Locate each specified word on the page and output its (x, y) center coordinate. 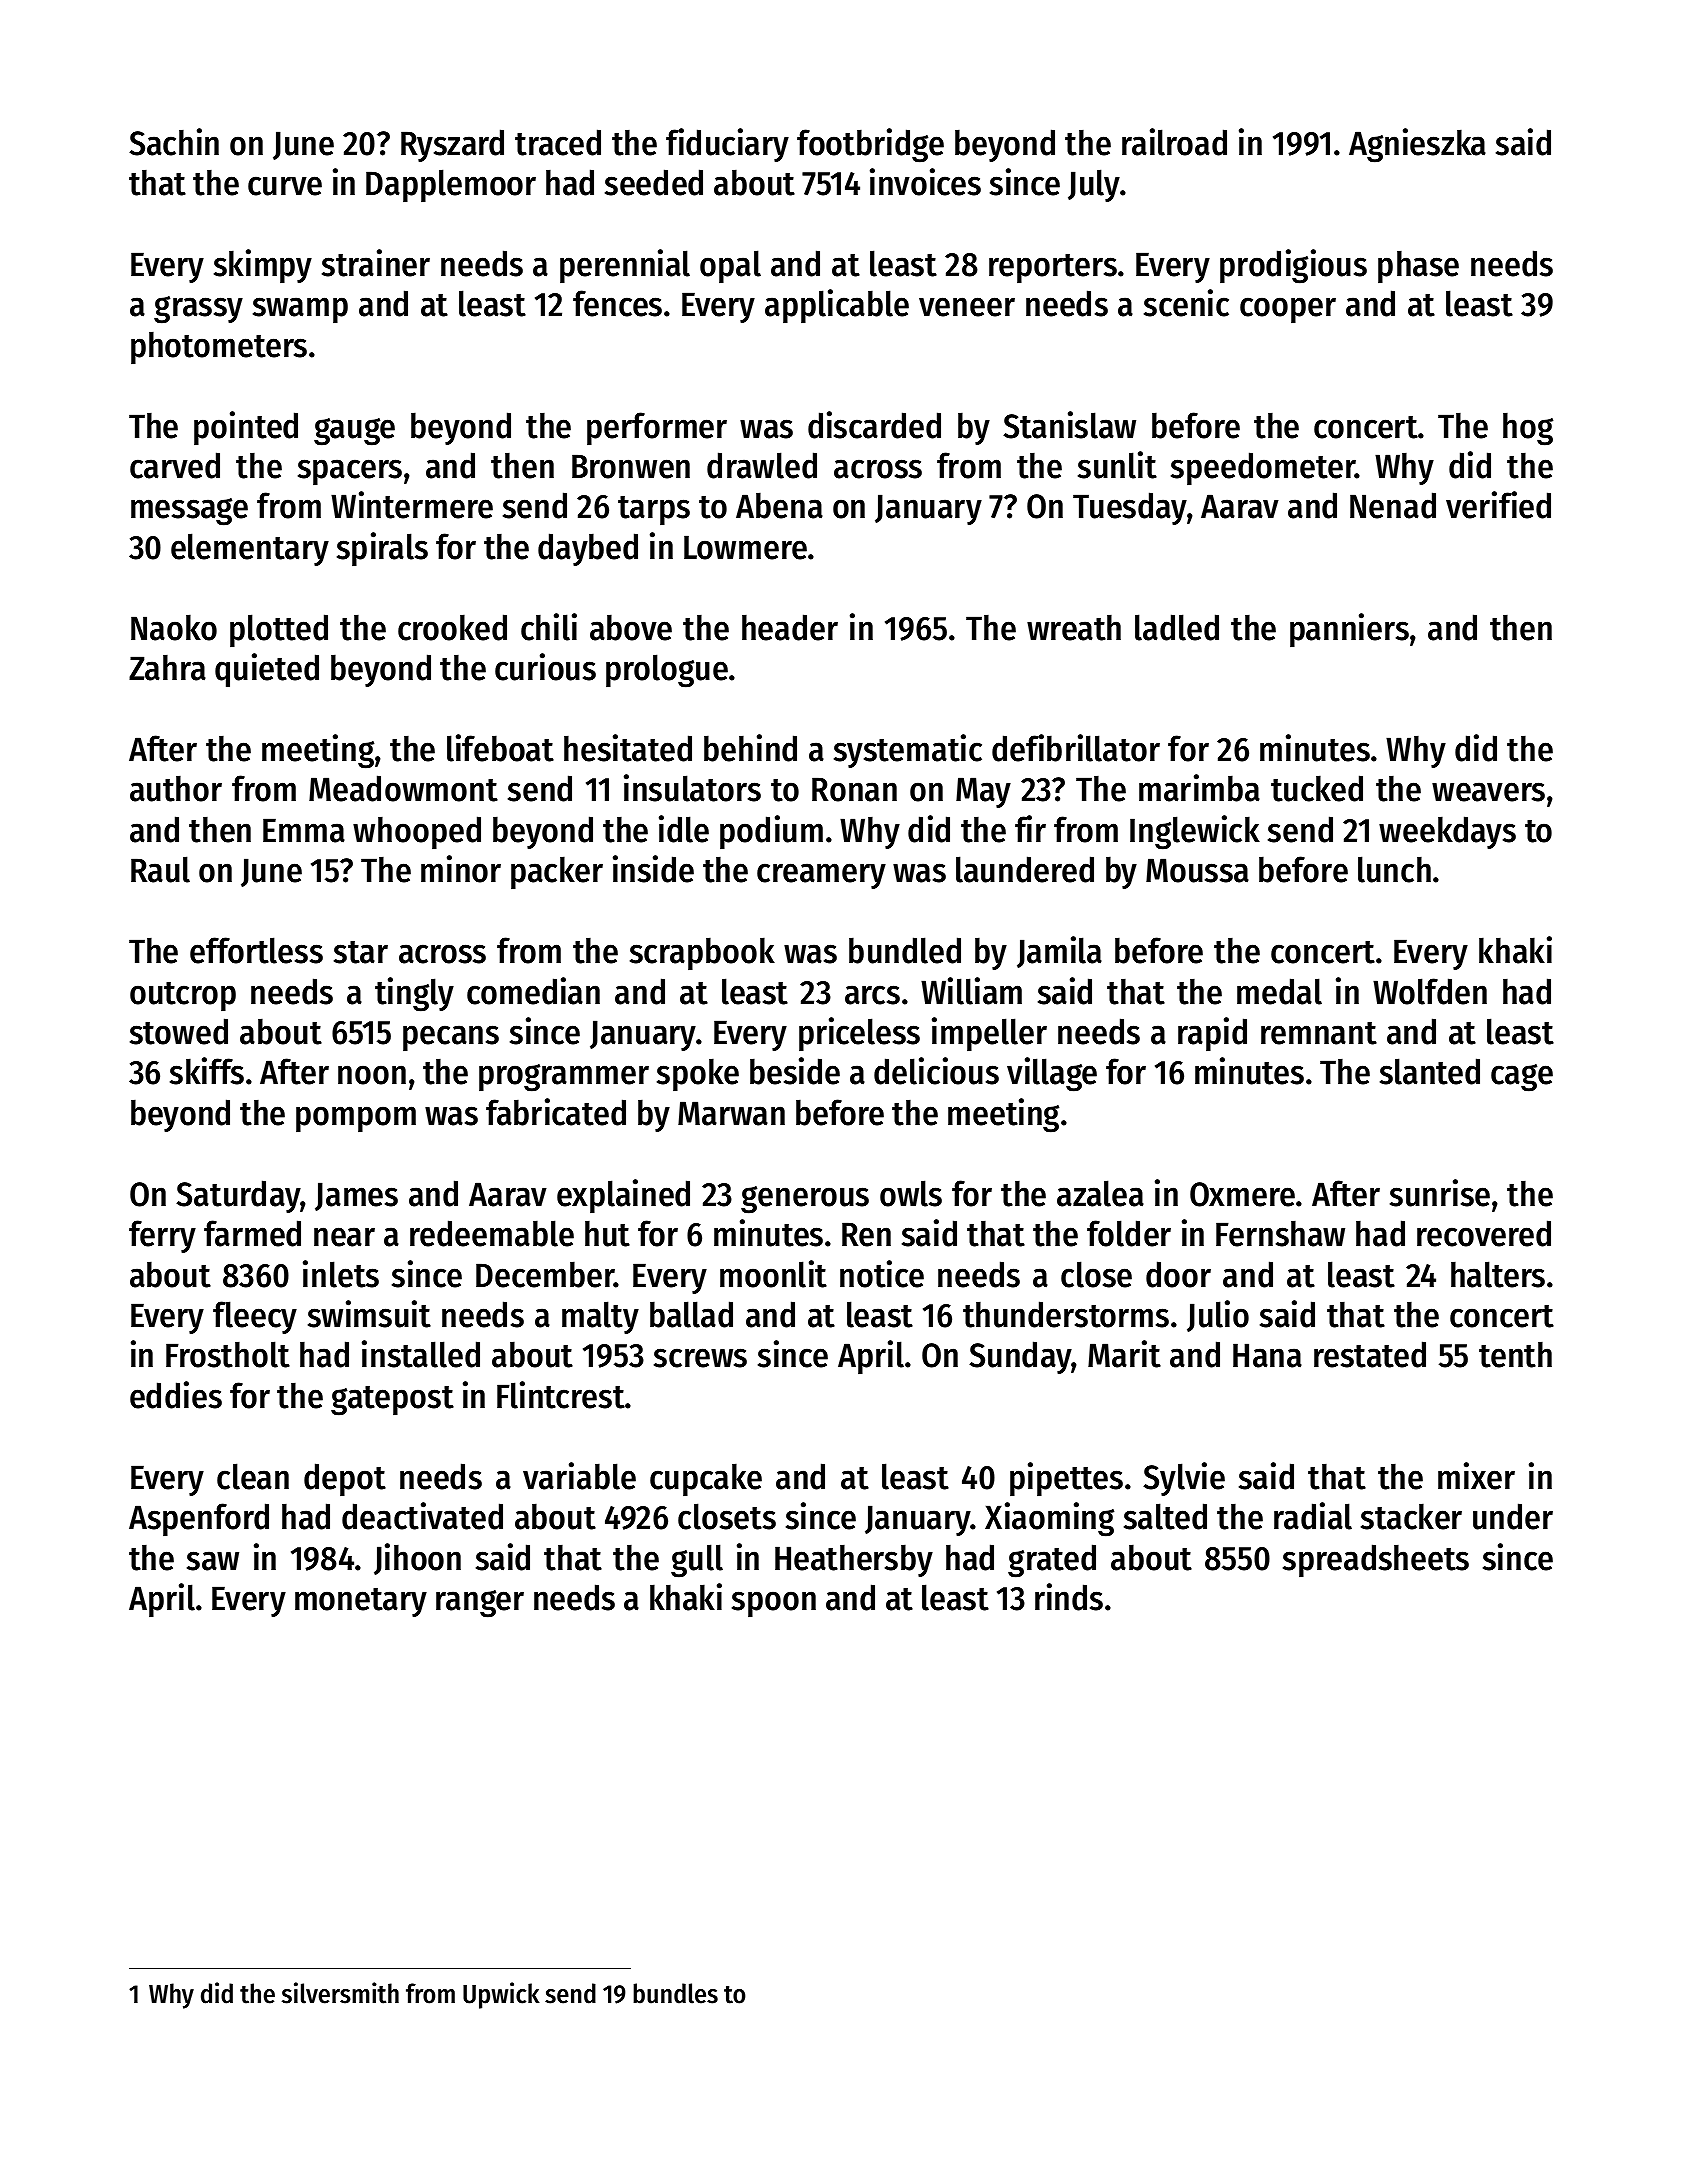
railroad (1174, 142)
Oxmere (1242, 1194)
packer (557, 872)
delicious (936, 1071)
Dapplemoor (451, 185)
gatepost (392, 1401)
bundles (675, 1993)
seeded (654, 182)
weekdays (1447, 832)
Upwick (501, 1995)
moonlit (773, 1274)
